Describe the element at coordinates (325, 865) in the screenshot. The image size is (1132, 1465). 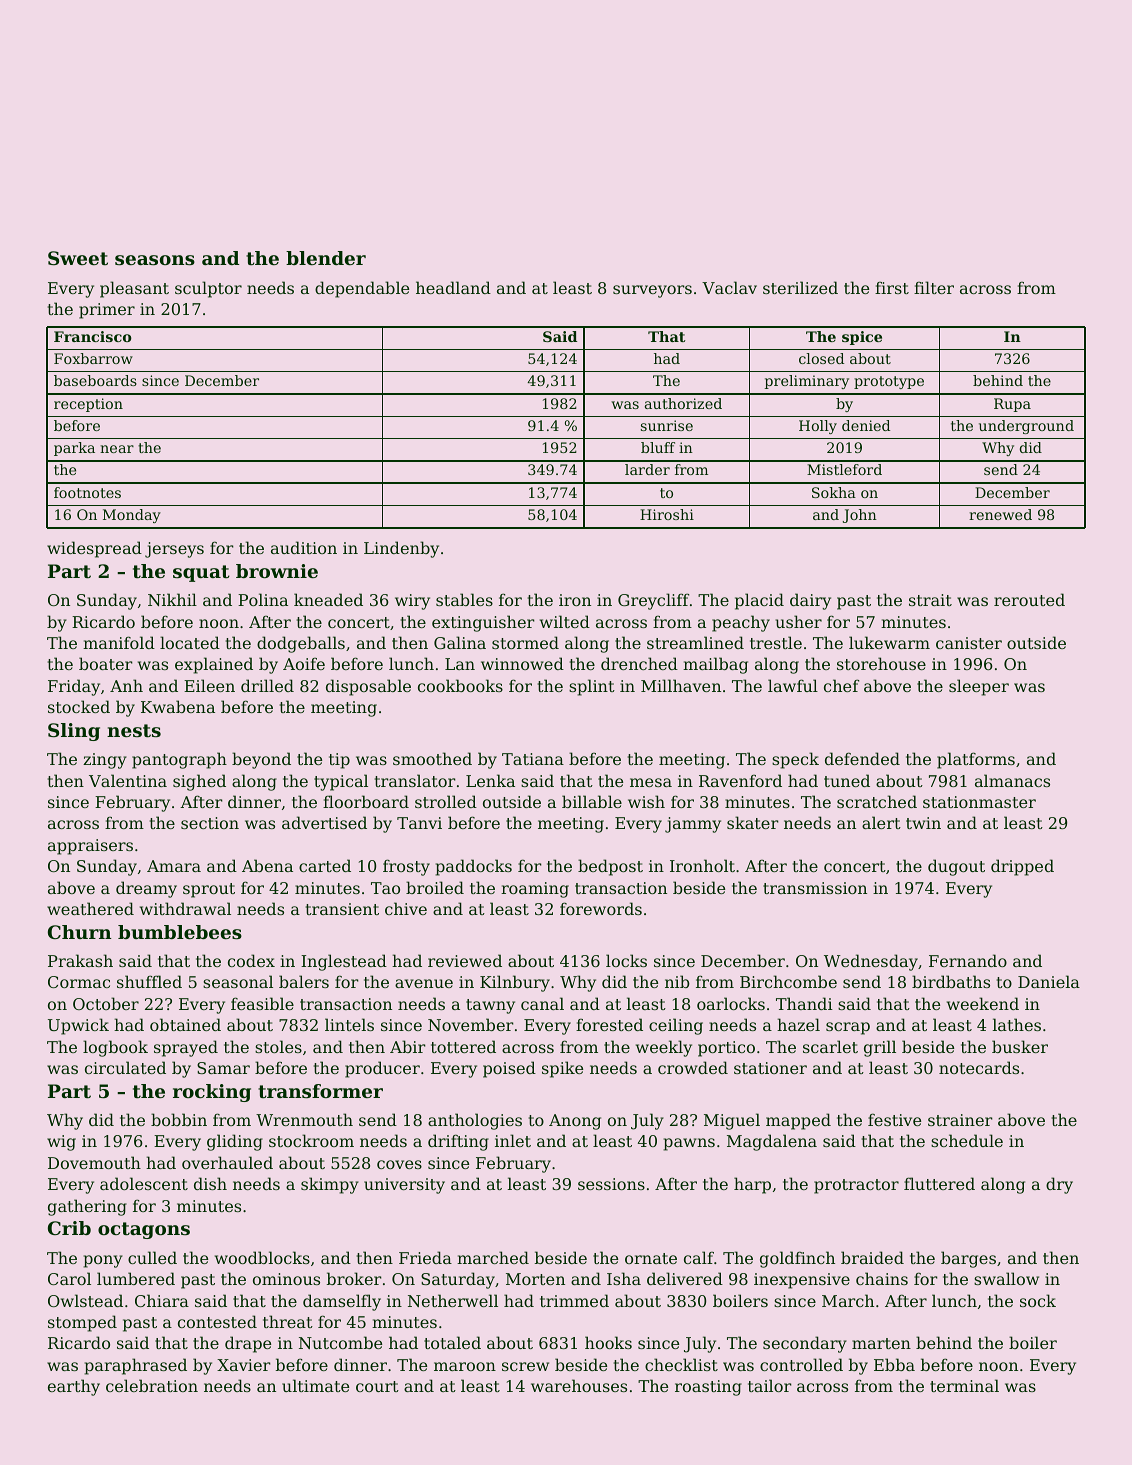
I see `carted` at that location.
